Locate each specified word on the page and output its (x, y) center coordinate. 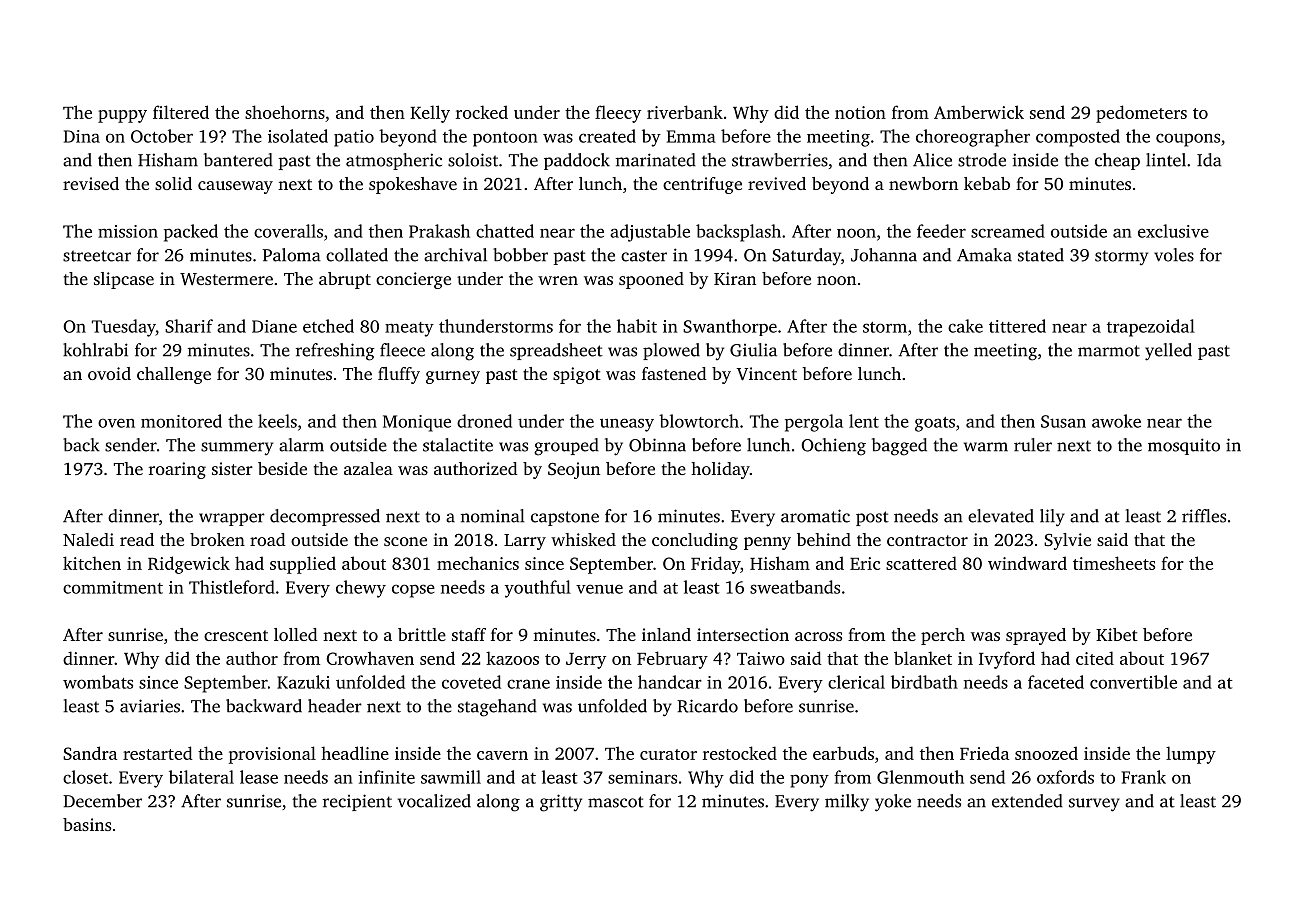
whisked (583, 539)
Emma (691, 136)
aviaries (150, 706)
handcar (670, 682)
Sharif (189, 326)
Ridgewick (189, 565)
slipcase (124, 280)
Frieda (984, 753)
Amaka (984, 255)
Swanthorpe (730, 327)
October (162, 136)
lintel (1166, 160)
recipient (357, 802)
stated (1041, 255)
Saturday (806, 256)
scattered (921, 563)
